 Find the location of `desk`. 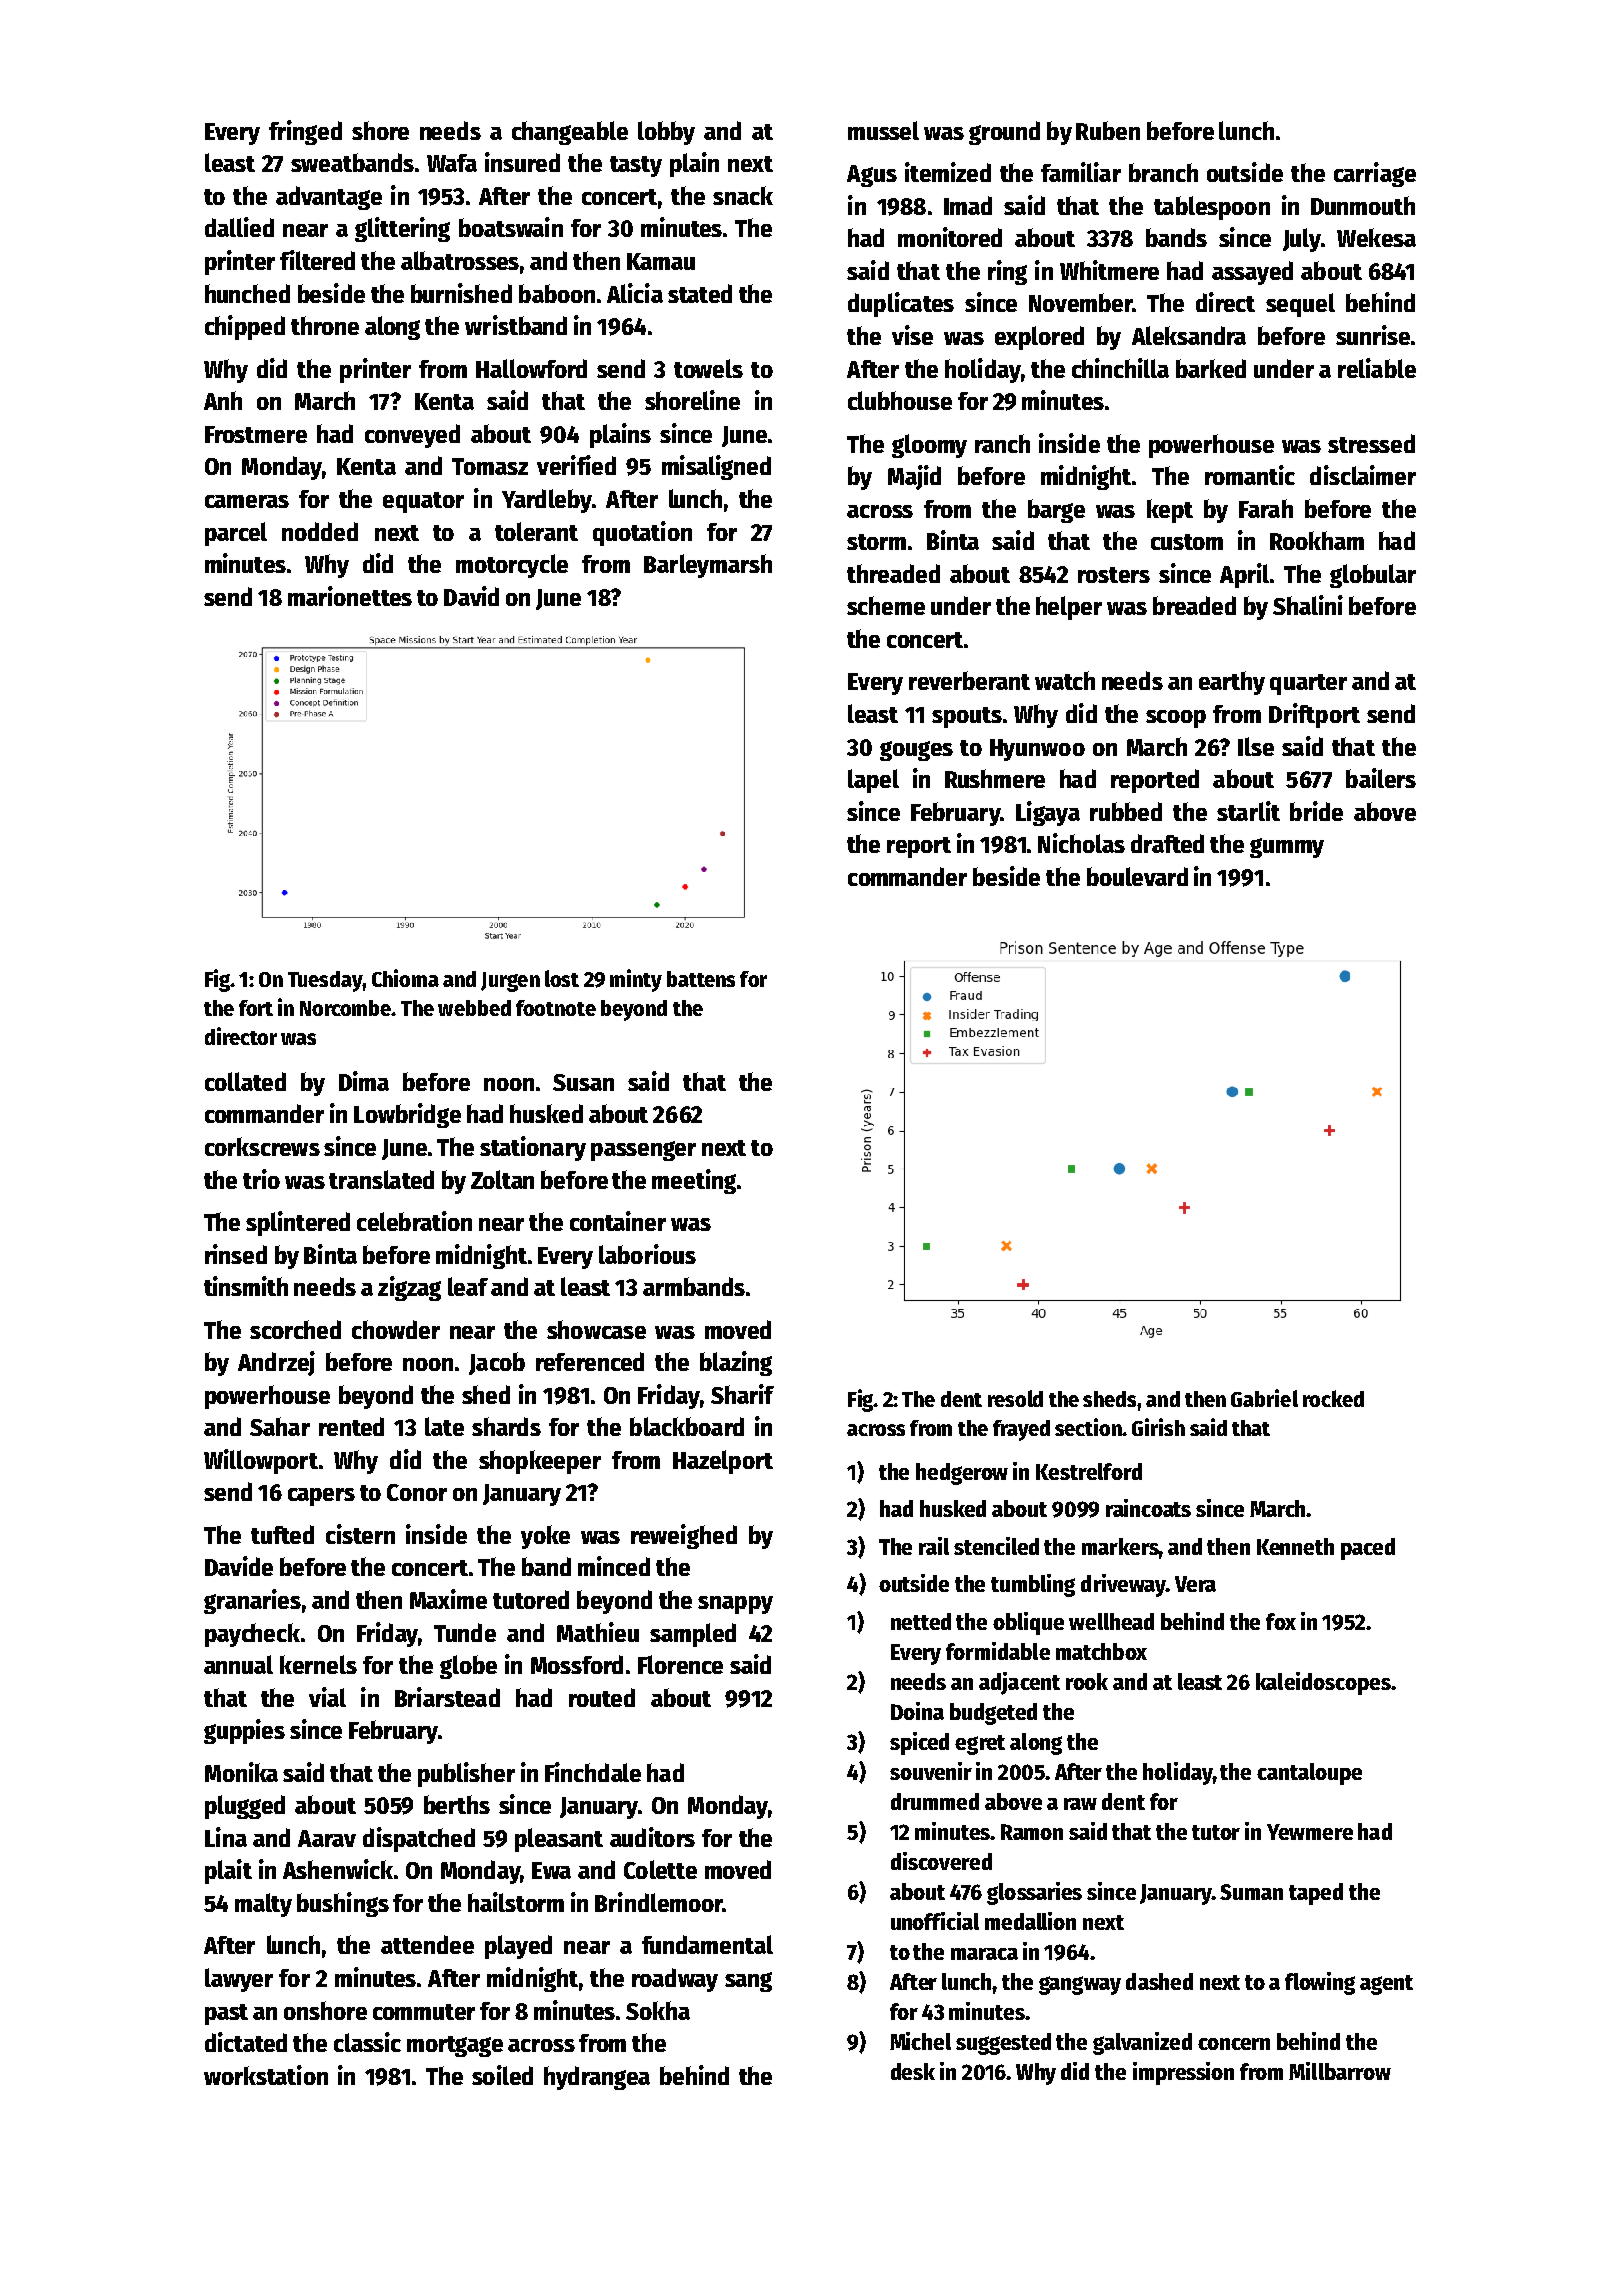

desk is located at coordinates (913, 2071).
